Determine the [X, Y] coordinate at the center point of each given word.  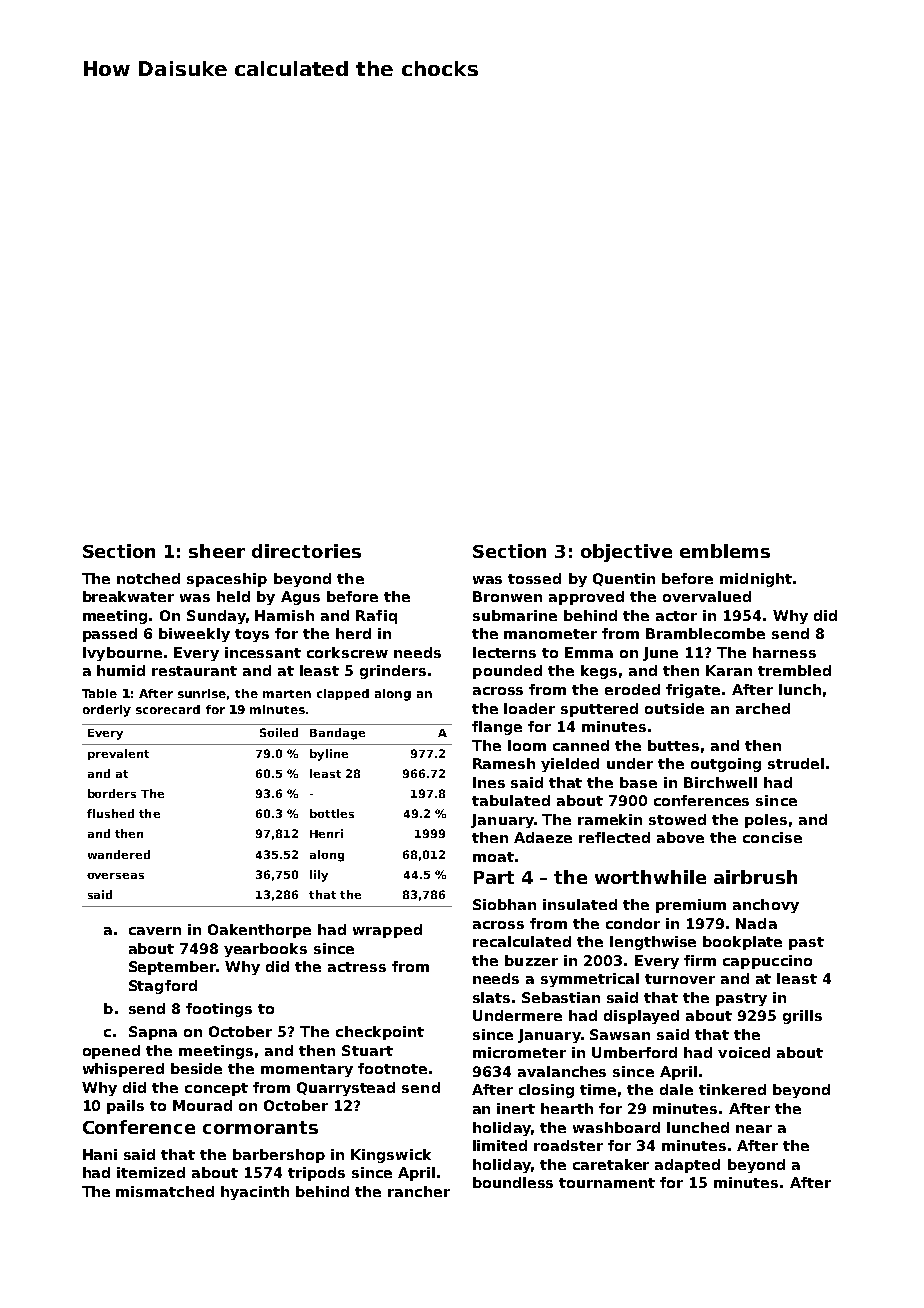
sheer [217, 551]
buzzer [531, 960]
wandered [119, 854]
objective [626, 553]
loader [529, 708]
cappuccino [767, 962]
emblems [725, 551]
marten [287, 694]
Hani [100, 1154]
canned [581, 745]
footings [219, 1010]
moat [493, 857]
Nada [756, 923]
